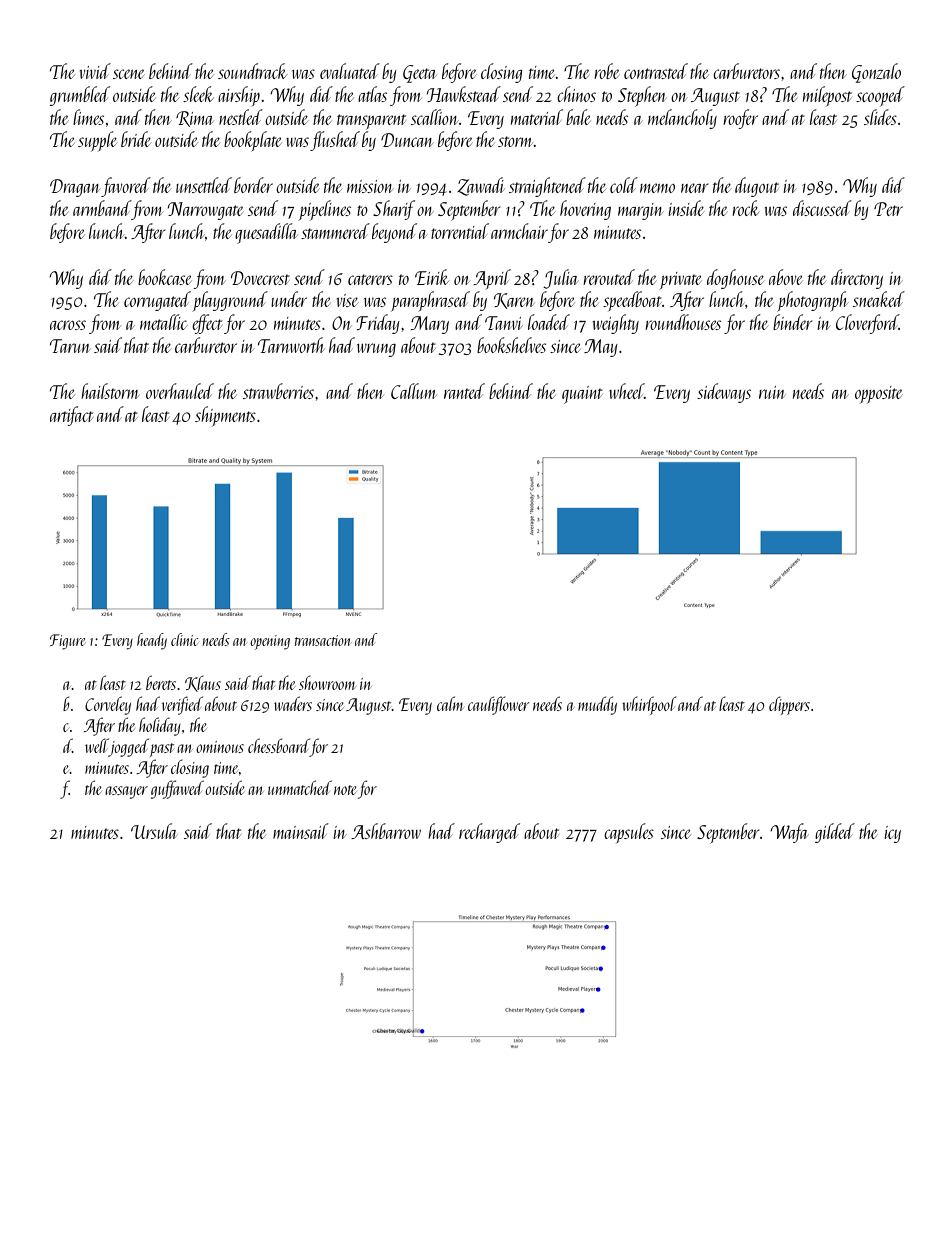 The image size is (952, 1233). Describe the element at coordinates (154, 831) in the document. I see `Ursula` at that location.
